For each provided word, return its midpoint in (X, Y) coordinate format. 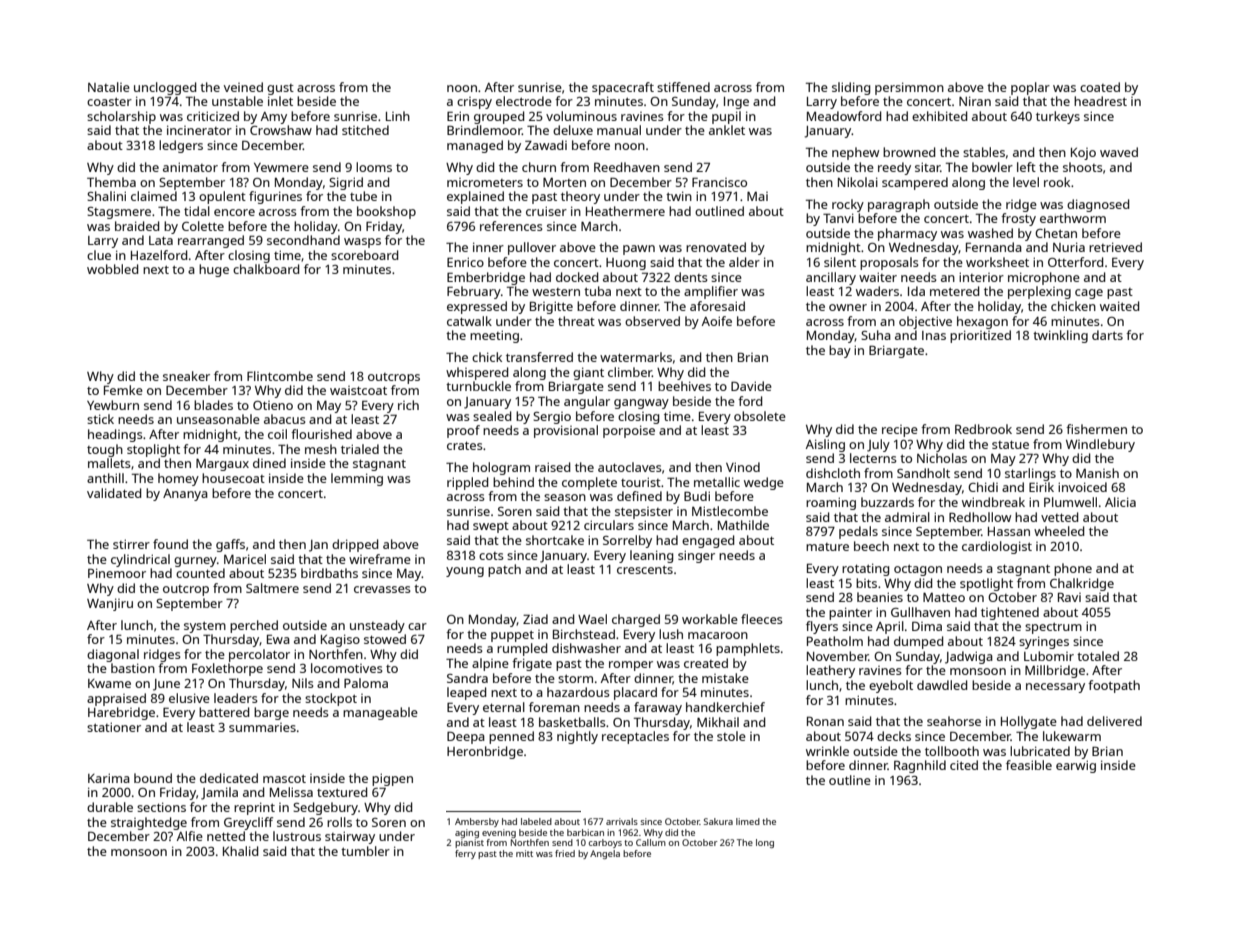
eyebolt (891, 686)
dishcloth (833, 473)
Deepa (466, 738)
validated (114, 493)
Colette (203, 226)
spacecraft (623, 88)
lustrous (297, 836)
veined (243, 87)
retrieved (1115, 247)
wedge (764, 483)
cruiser (546, 211)
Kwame (109, 683)
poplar (1030, 88)
